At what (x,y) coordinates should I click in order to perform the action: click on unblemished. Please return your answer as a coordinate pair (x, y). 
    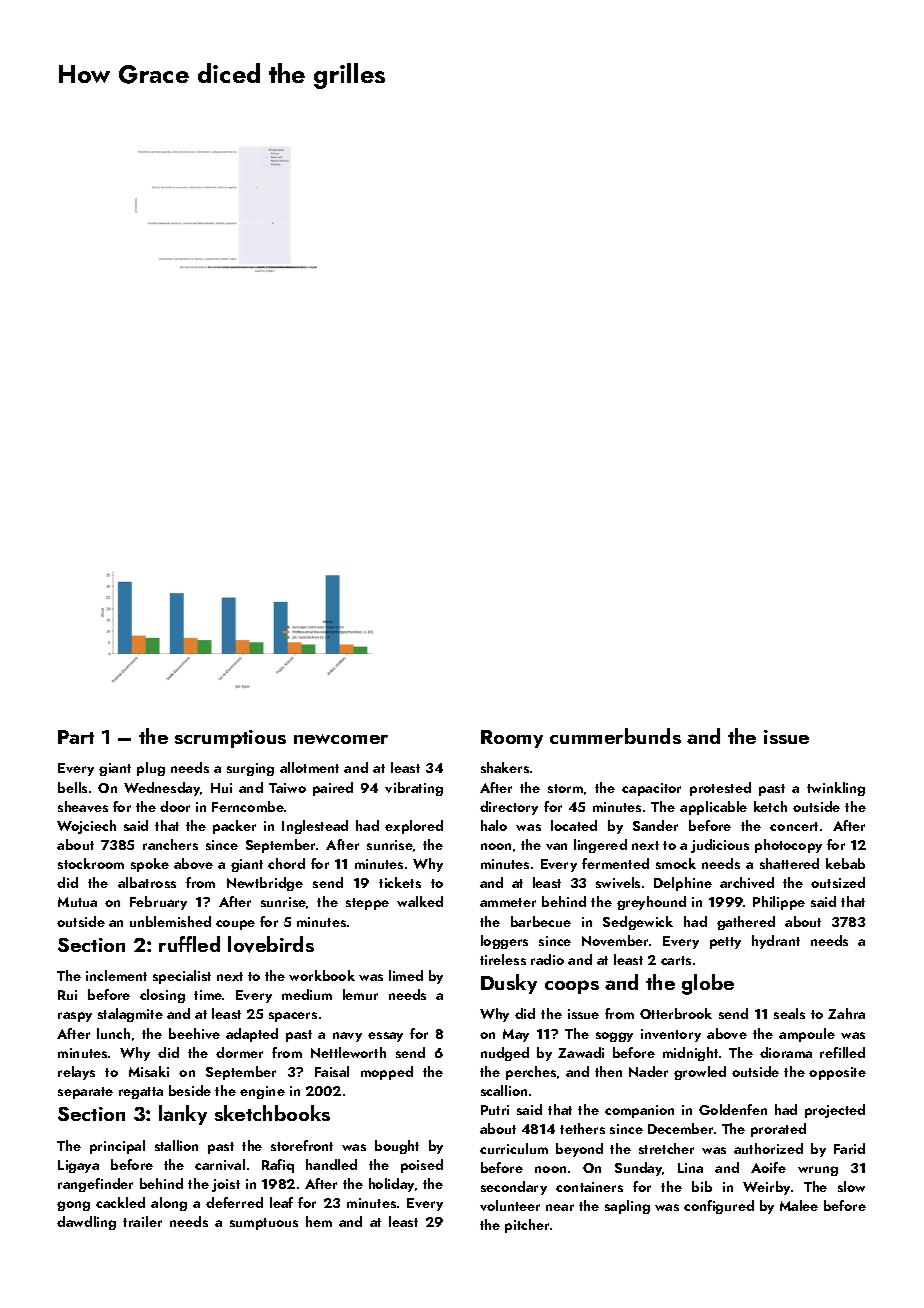
    Looking at the image, I should click on (170, 921).
